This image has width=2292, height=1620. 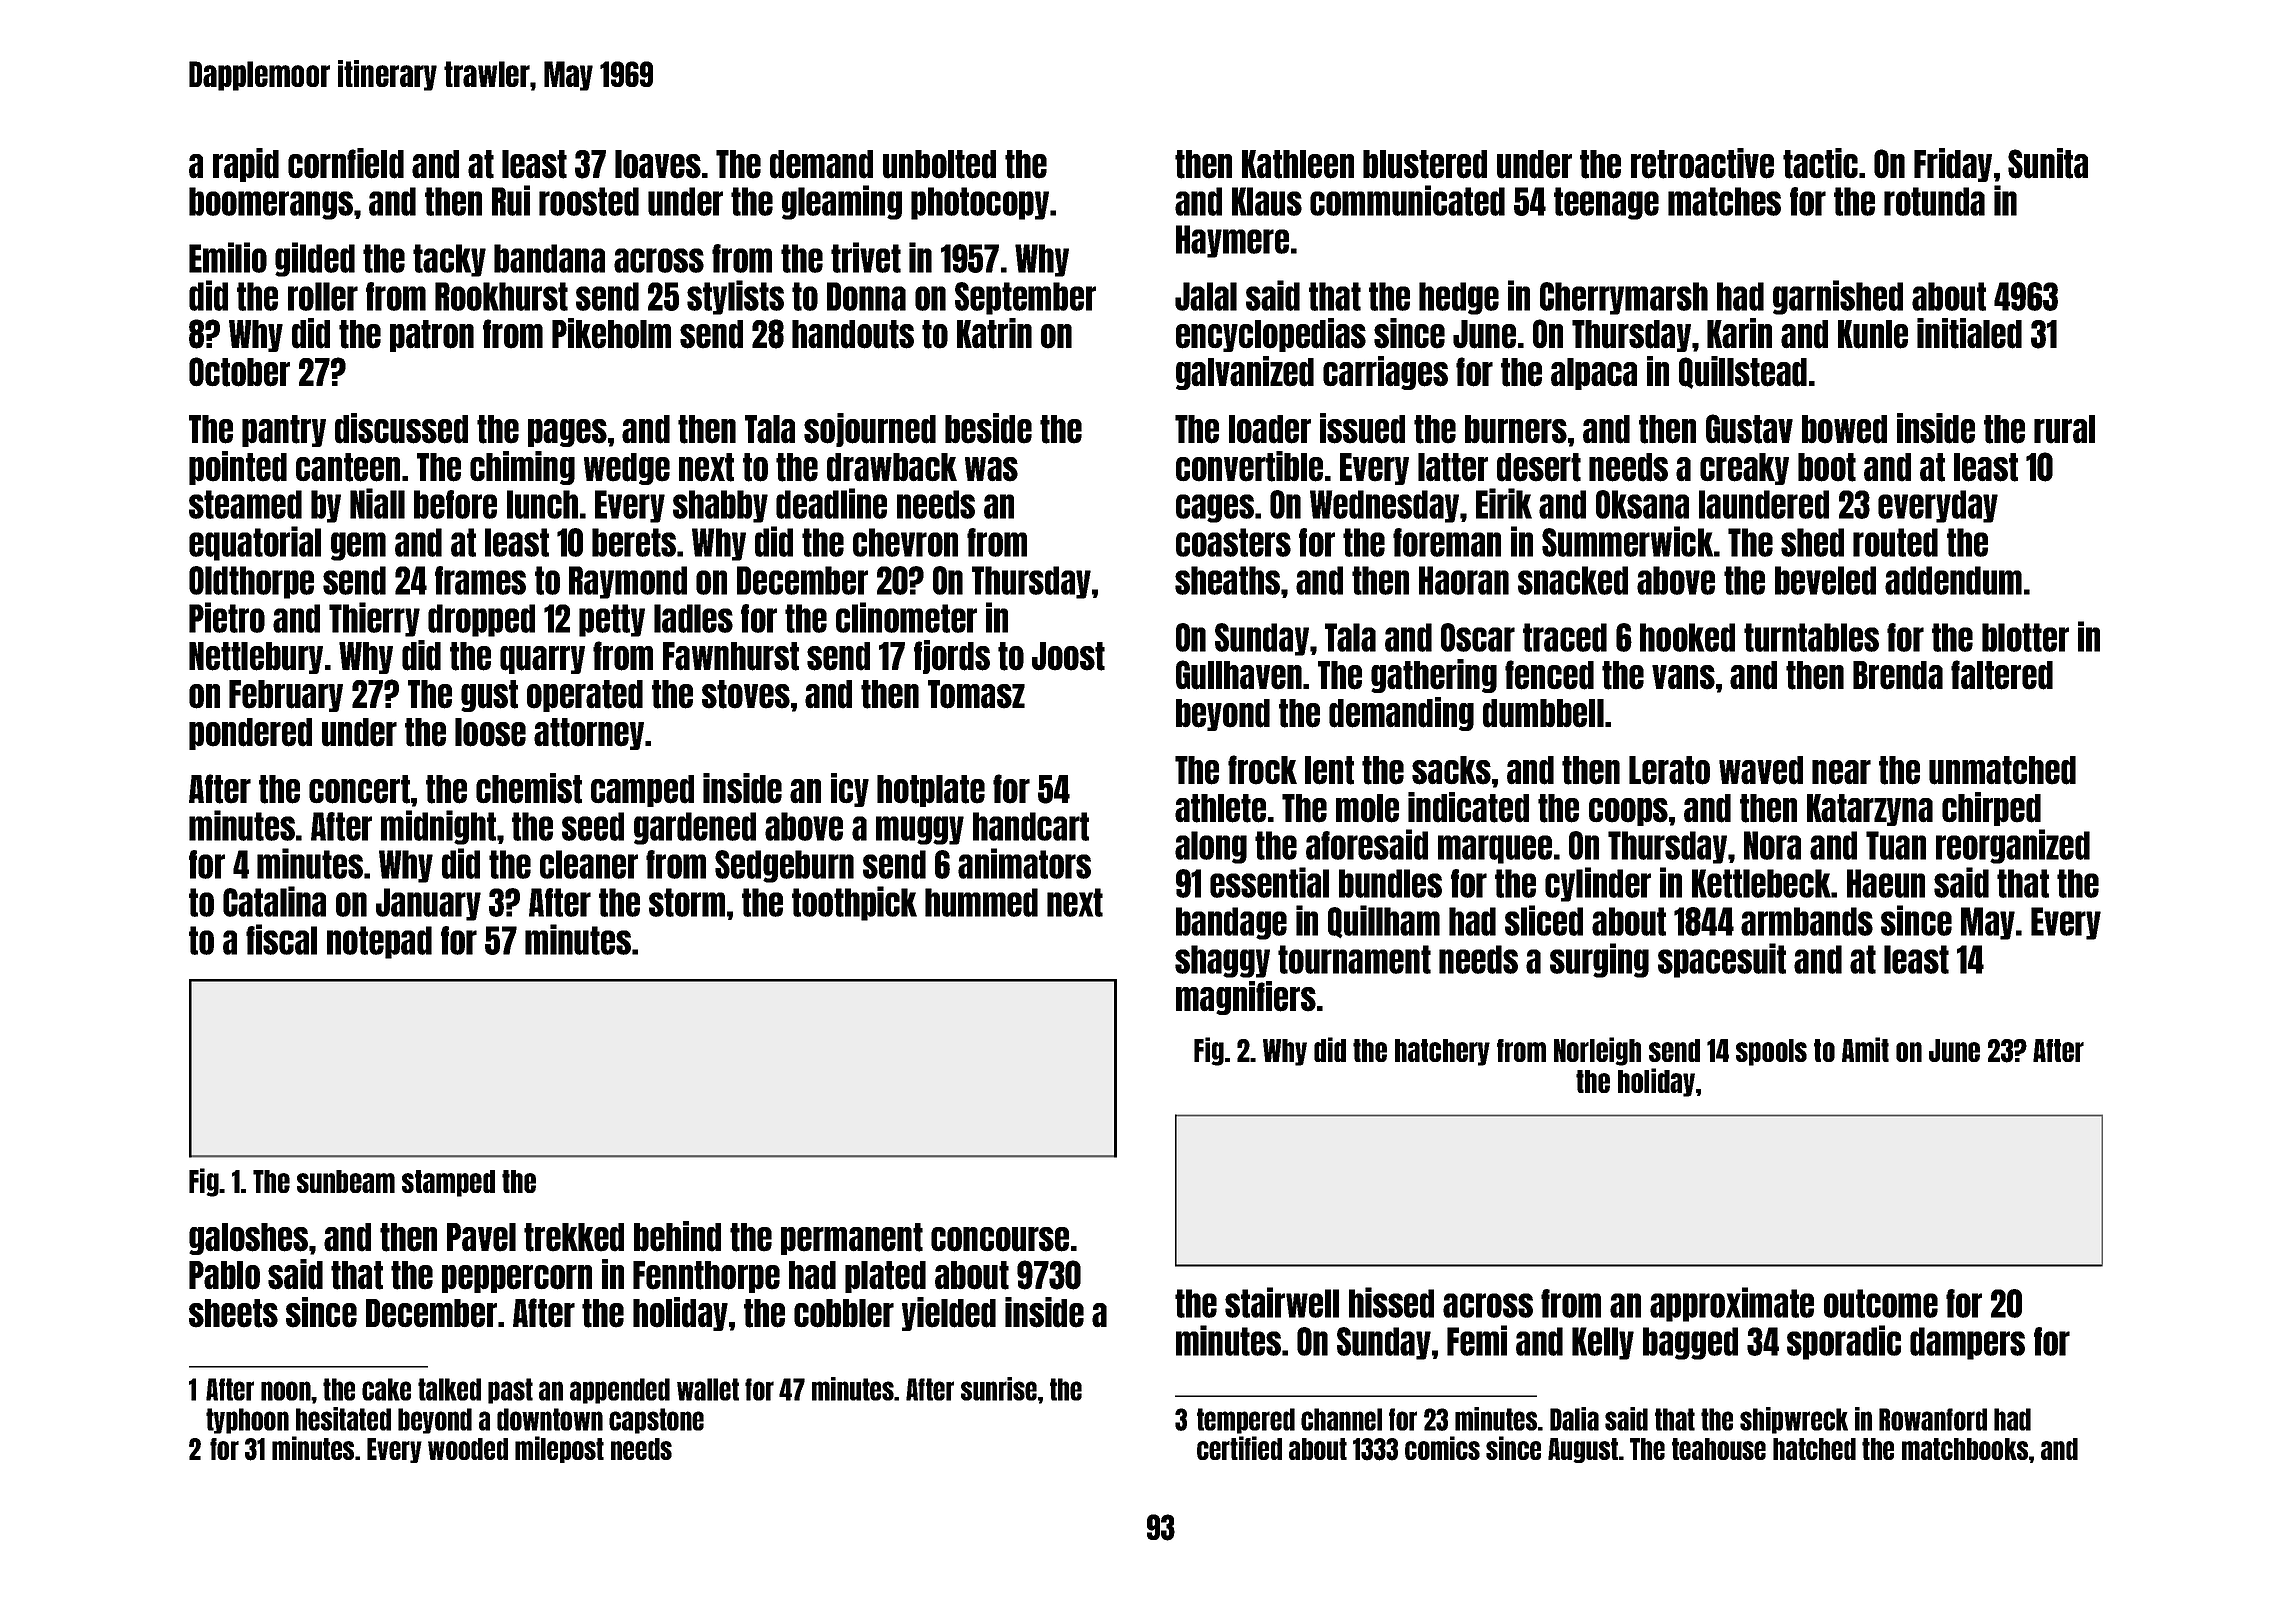 What do you see at coordinates (1771, 1052) in the image?
I see `spools` at bounding box center [1771, 1052].
